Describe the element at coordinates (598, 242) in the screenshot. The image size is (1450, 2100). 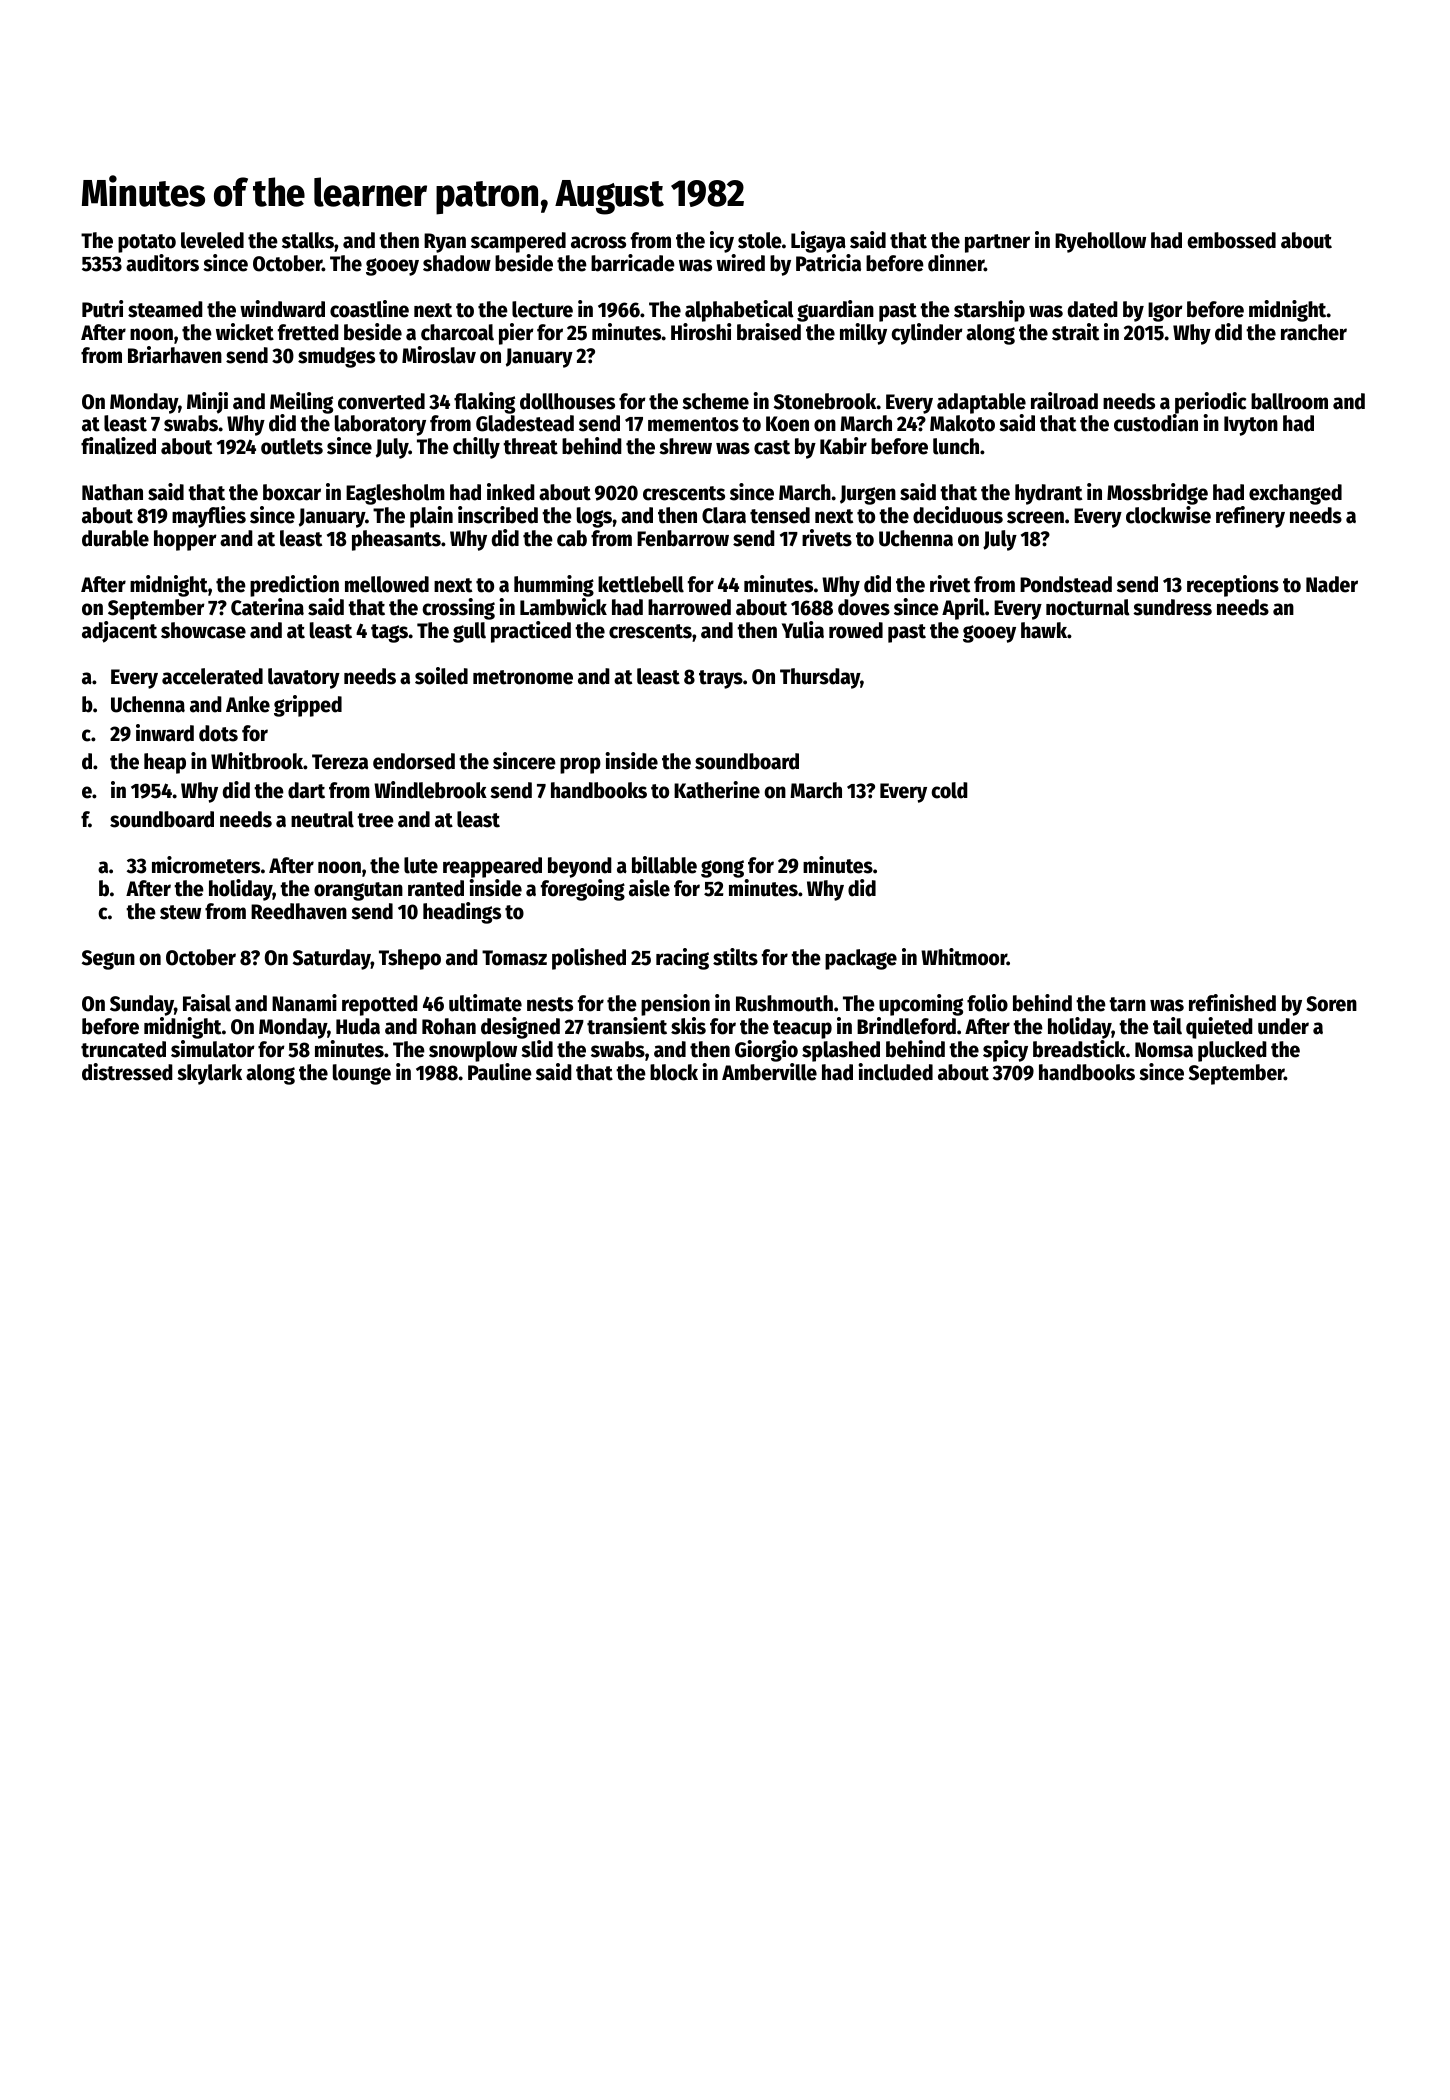
I see `across` at that location.
